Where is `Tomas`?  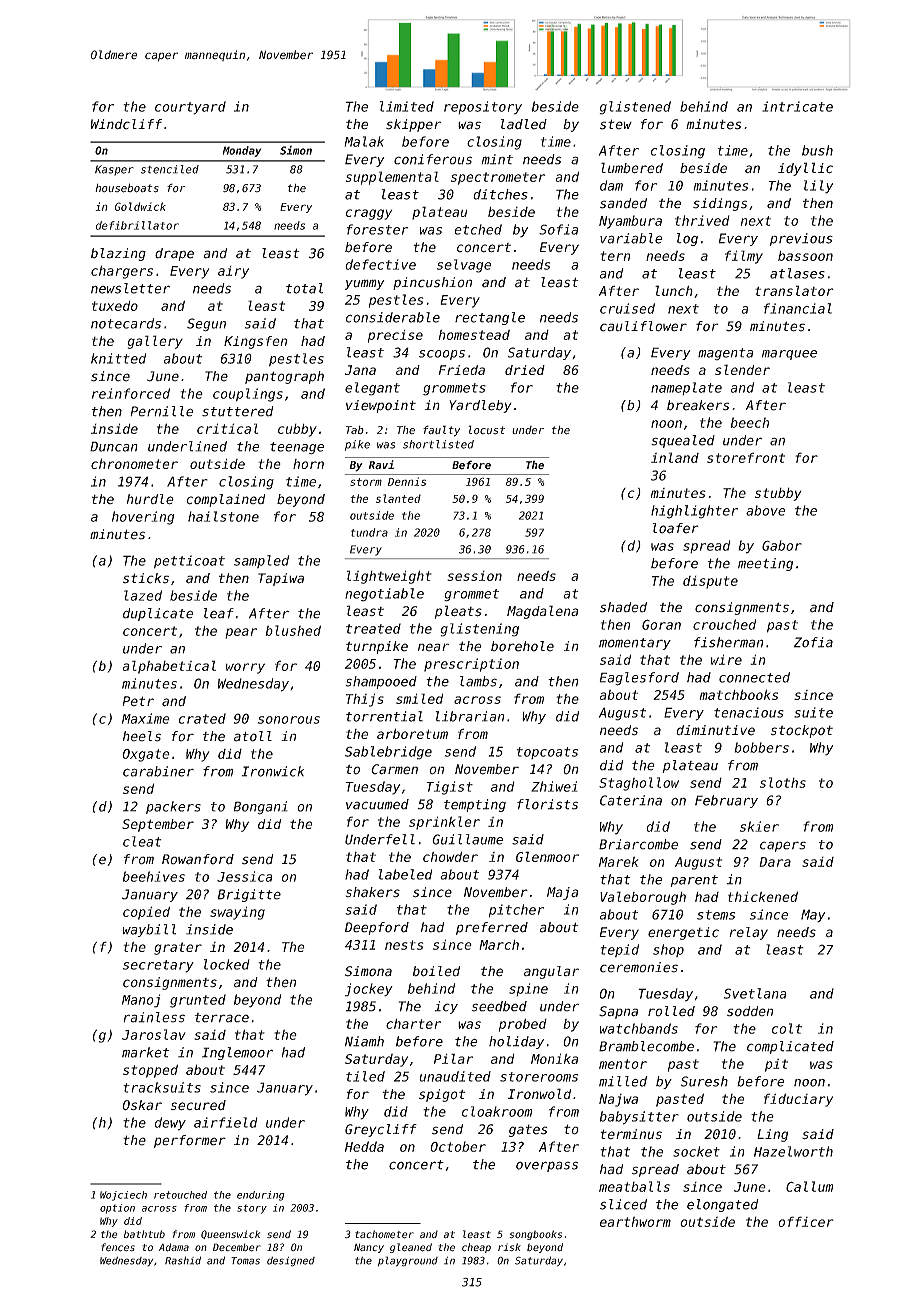 Tomas is located at coordinates (245, 1261).
